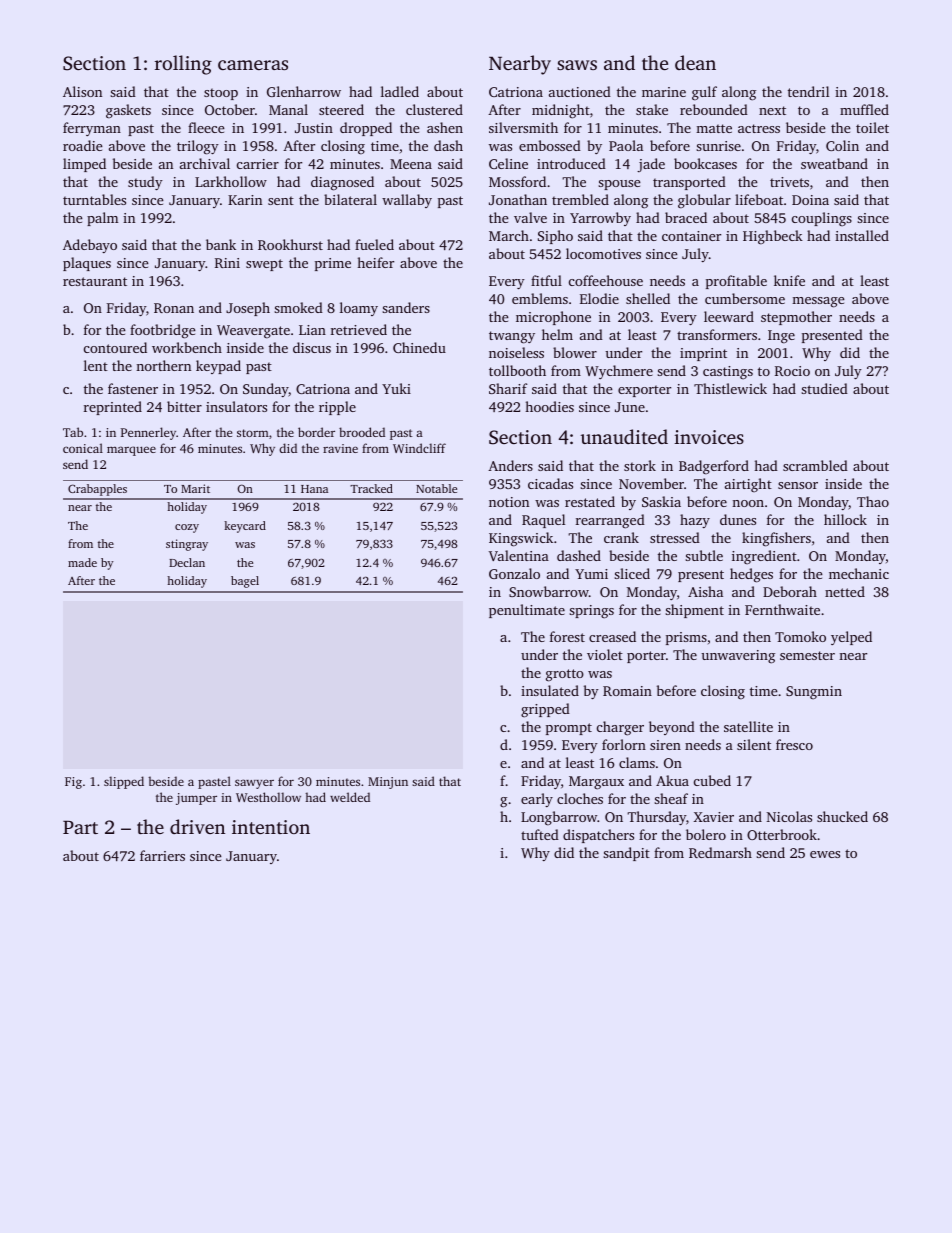 The width and height of the screenshot is (952, 1233). What do you see at coordinates (445, 127) in the screenshot?
I see `ashen` at bounding box center [445, 127].
